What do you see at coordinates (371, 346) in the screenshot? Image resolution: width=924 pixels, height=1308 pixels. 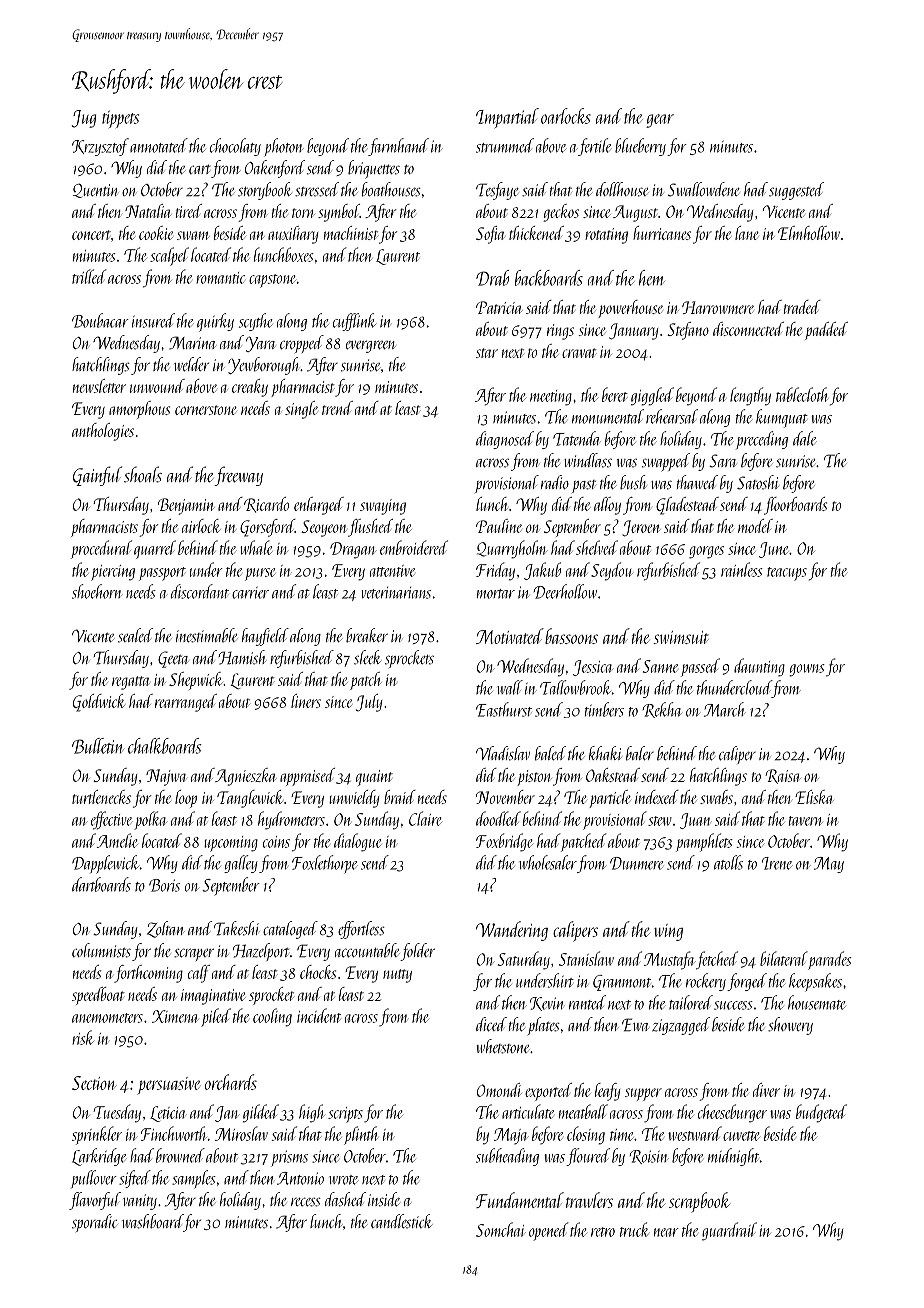 I see `evergreen` at bounding box center [371, 346].
